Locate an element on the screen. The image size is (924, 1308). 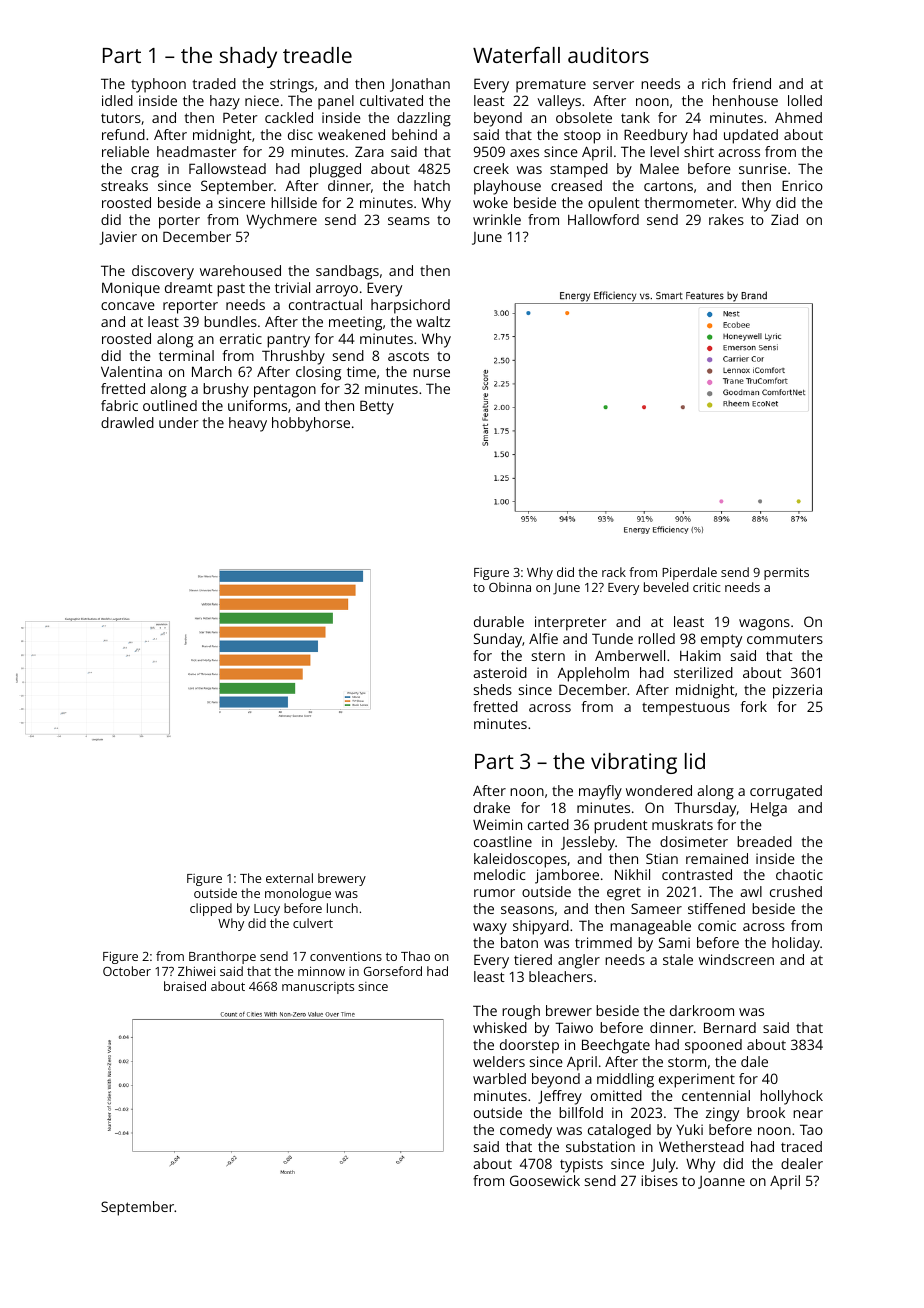
welders is located at coordinates (499, 1061).
